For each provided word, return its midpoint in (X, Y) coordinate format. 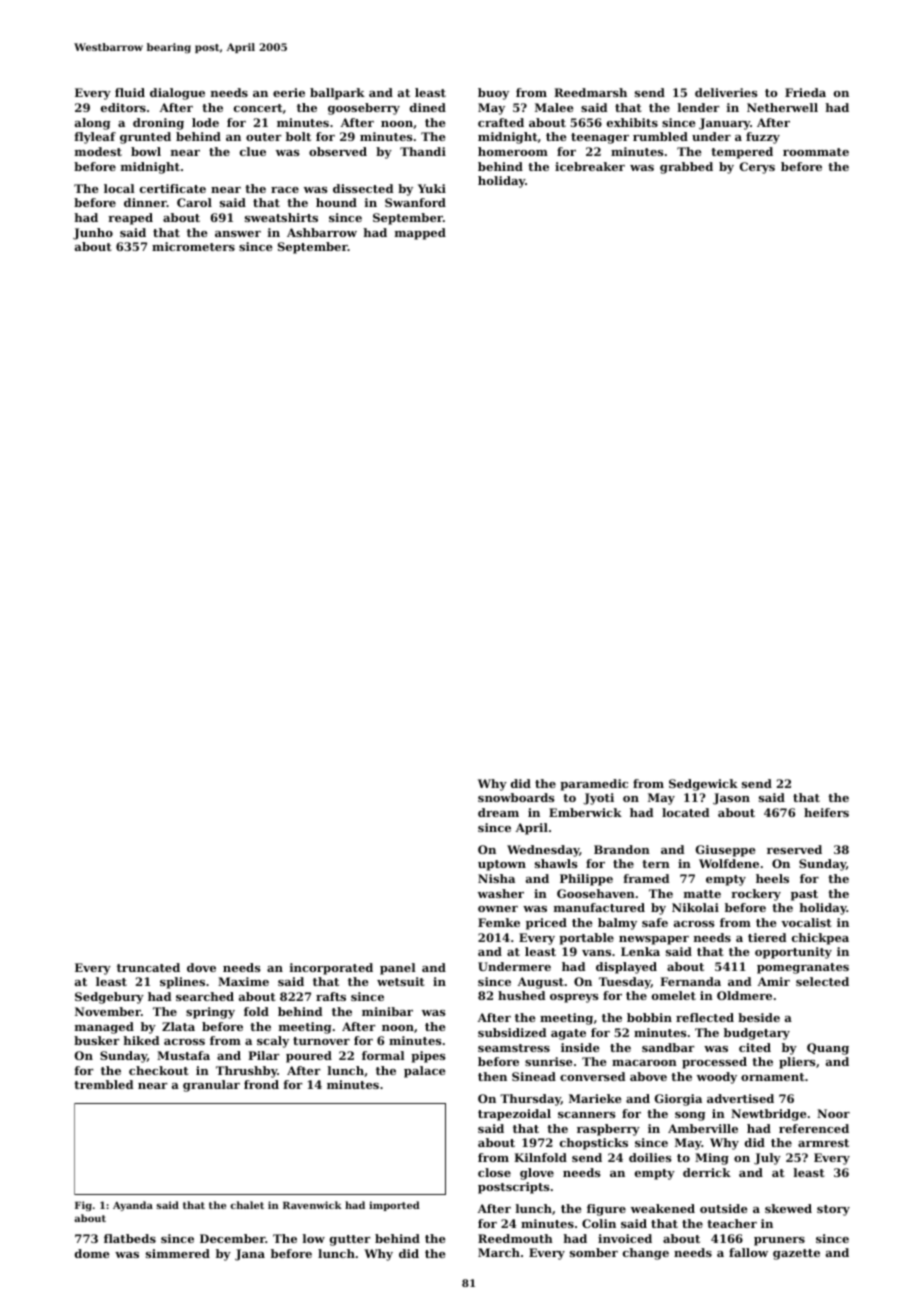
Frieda (805, 92)
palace (425, 1072)
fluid (130, 92)
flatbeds (130, 1238)
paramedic (594, 785)
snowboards (516, 797)
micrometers (193, 246)
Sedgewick (703, 785)
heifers (826, 812)
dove (201, 967)
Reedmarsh (590, 92)
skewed (788, 1208)
